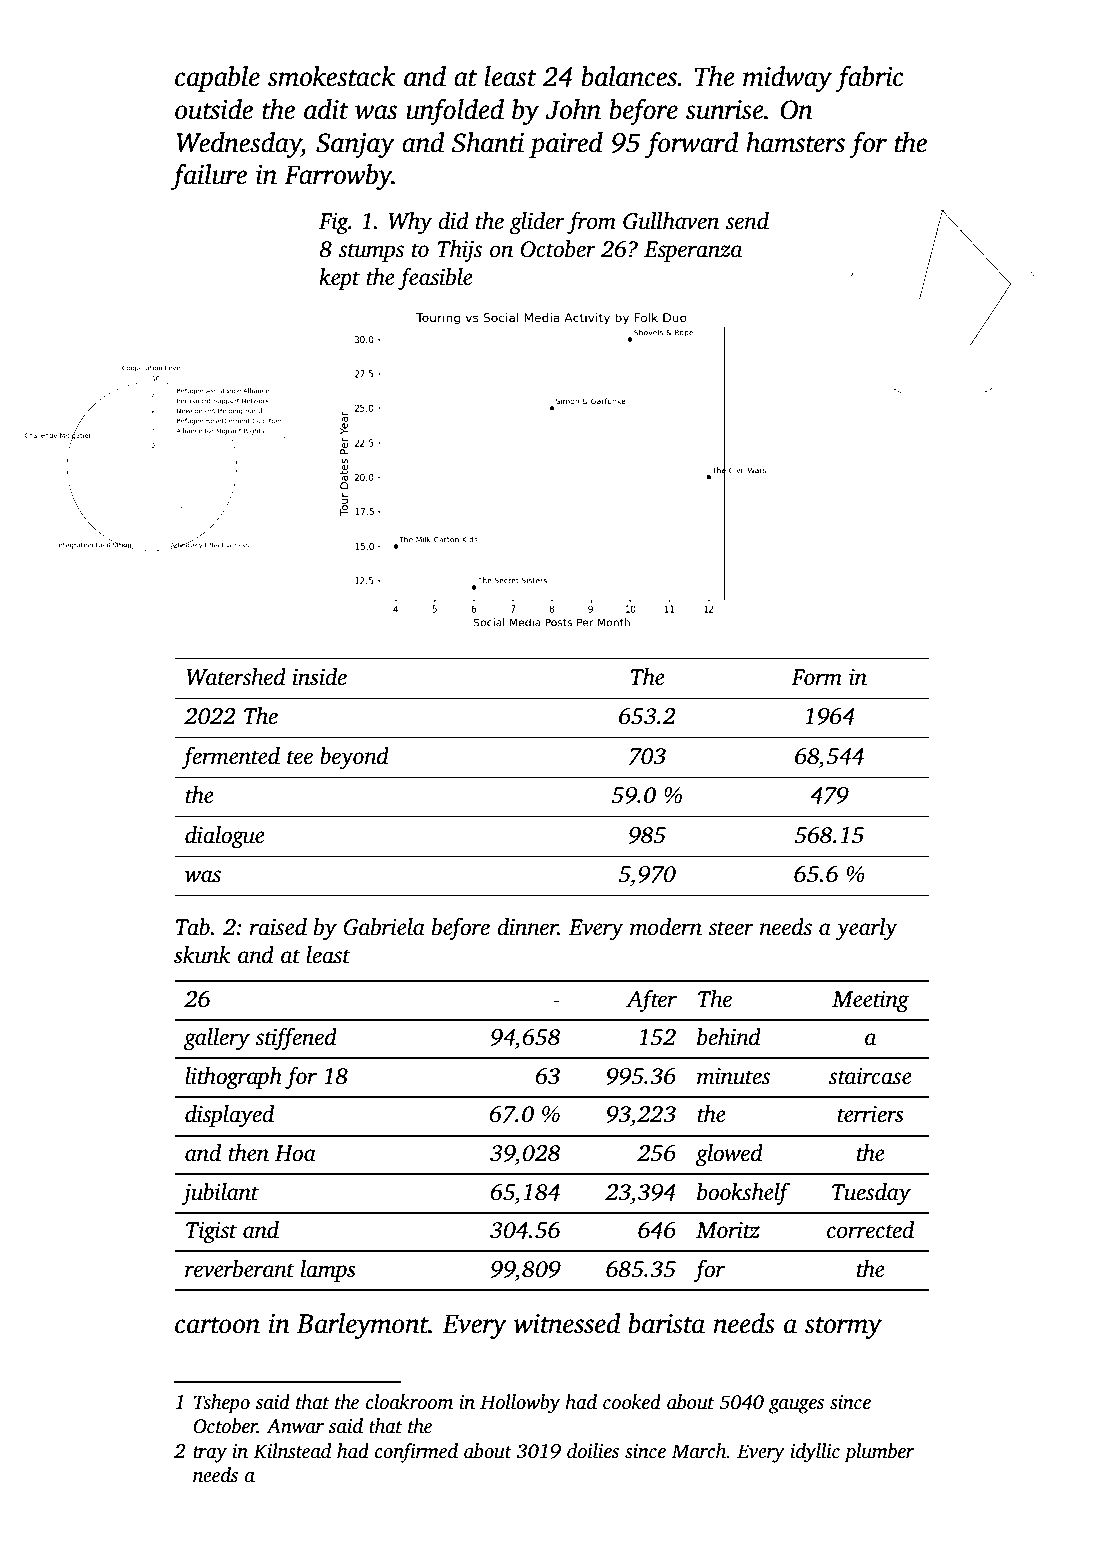  What do you see at coordinates (728, 1230) in the image?
I see `Moritz` at bounding box center [728, 1230].
